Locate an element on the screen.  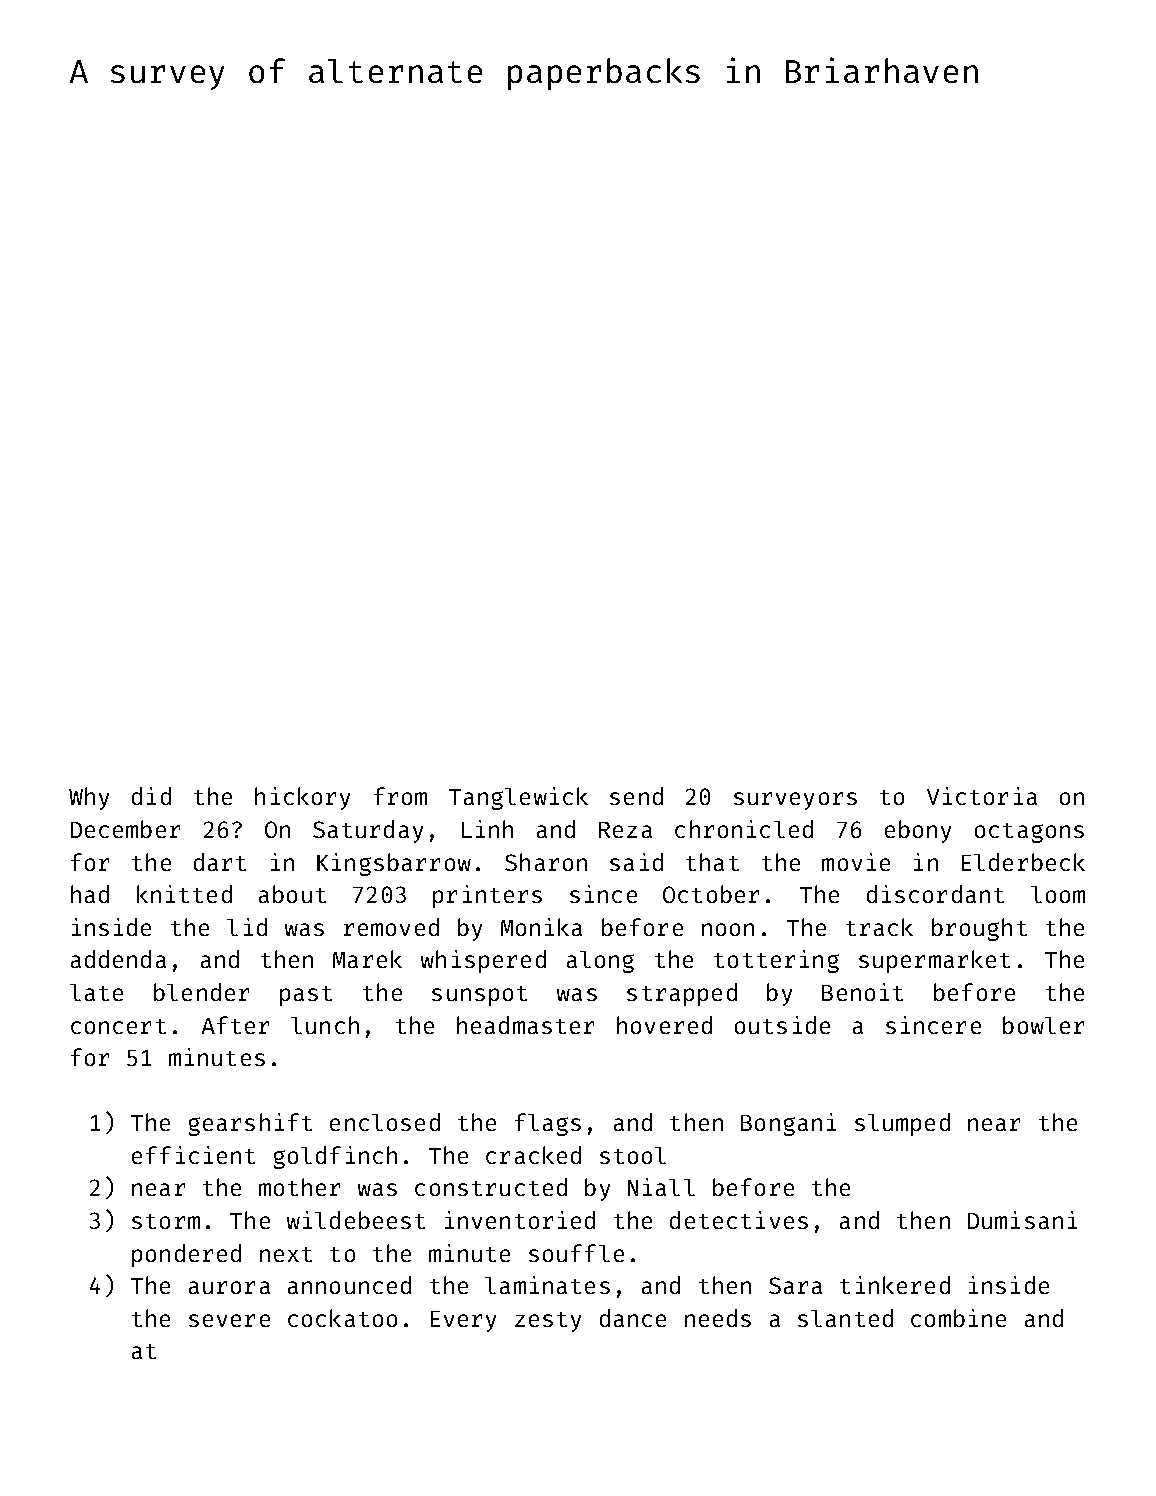
slumped is located at coordinates (902, 1124).
